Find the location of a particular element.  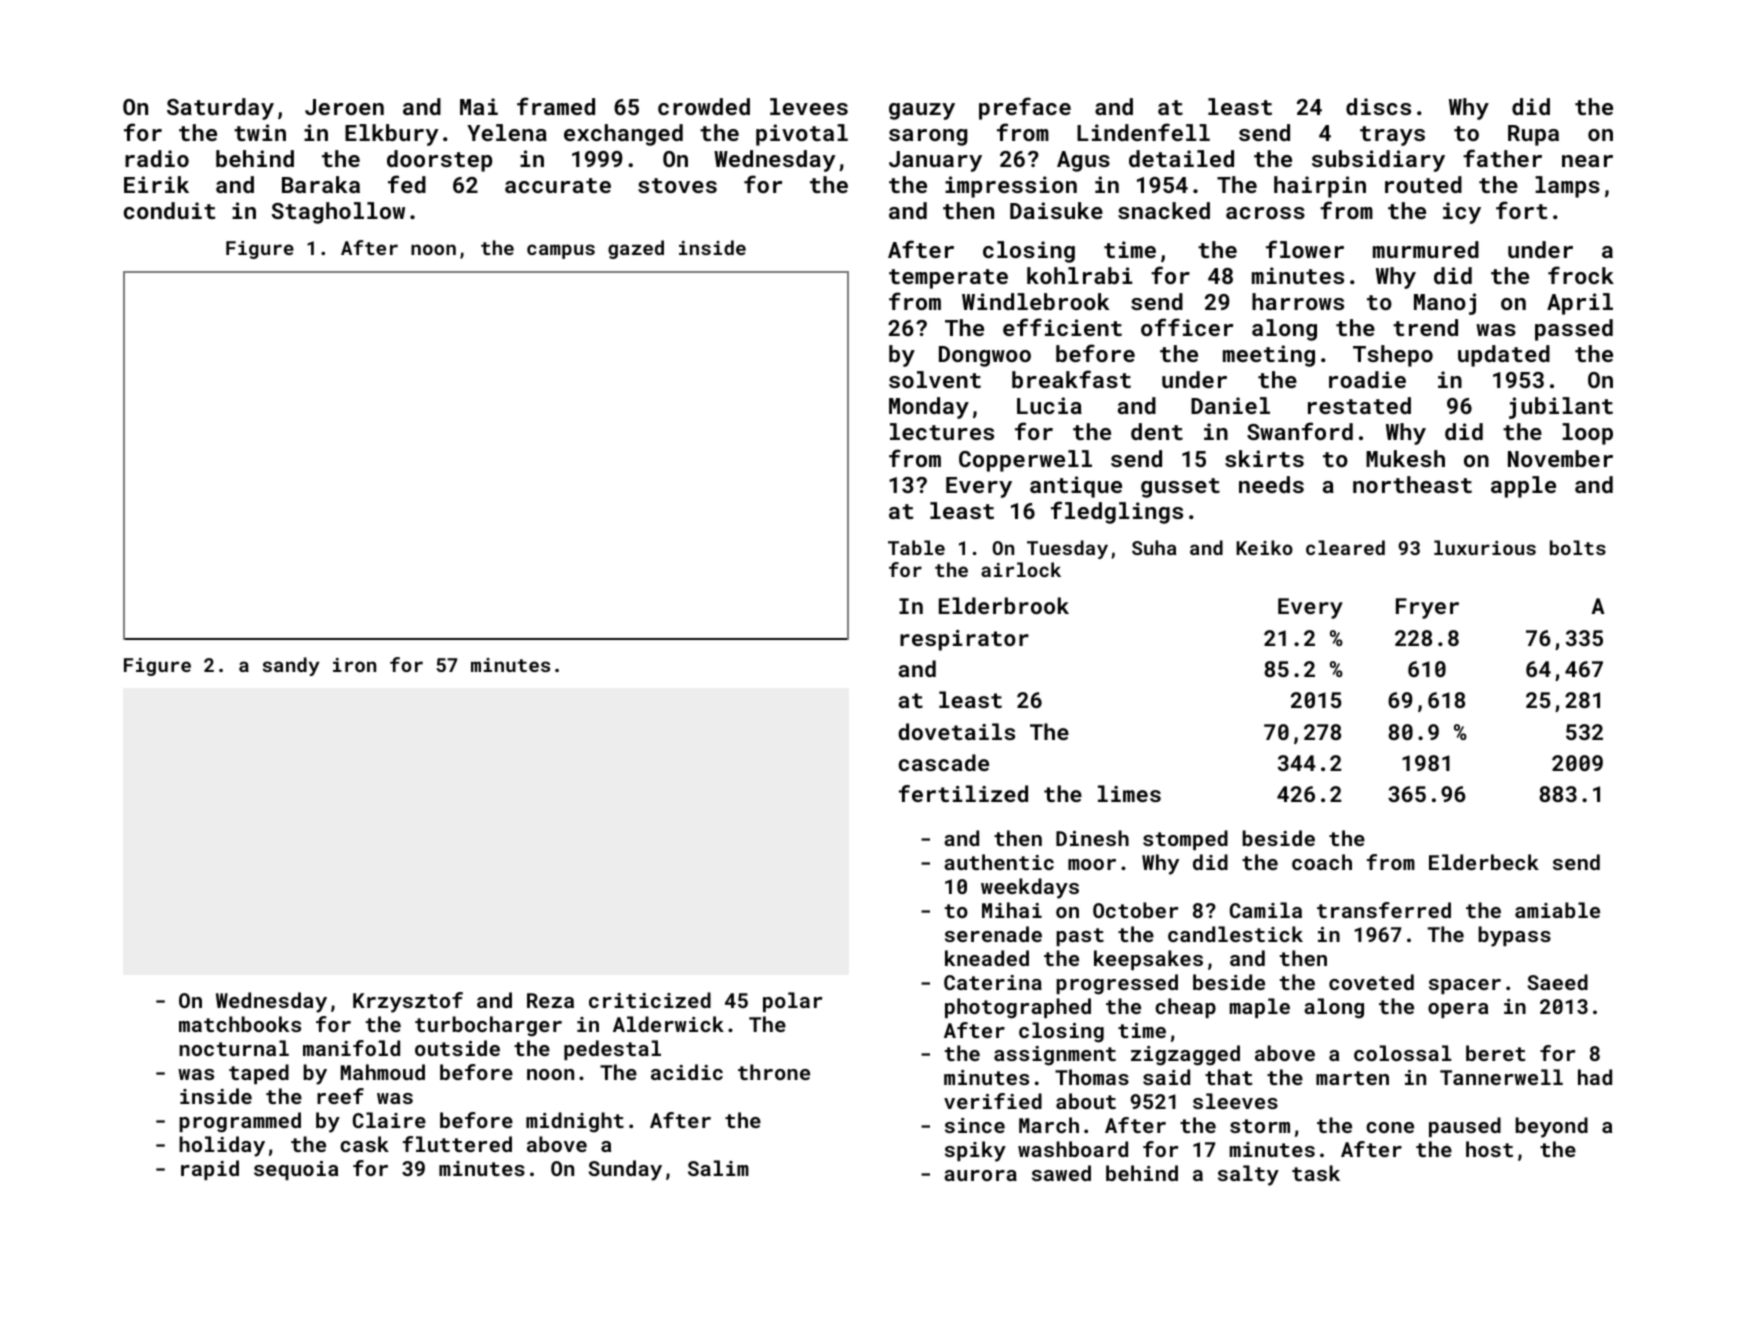

Saturday is located at coordinates (220, 109).
